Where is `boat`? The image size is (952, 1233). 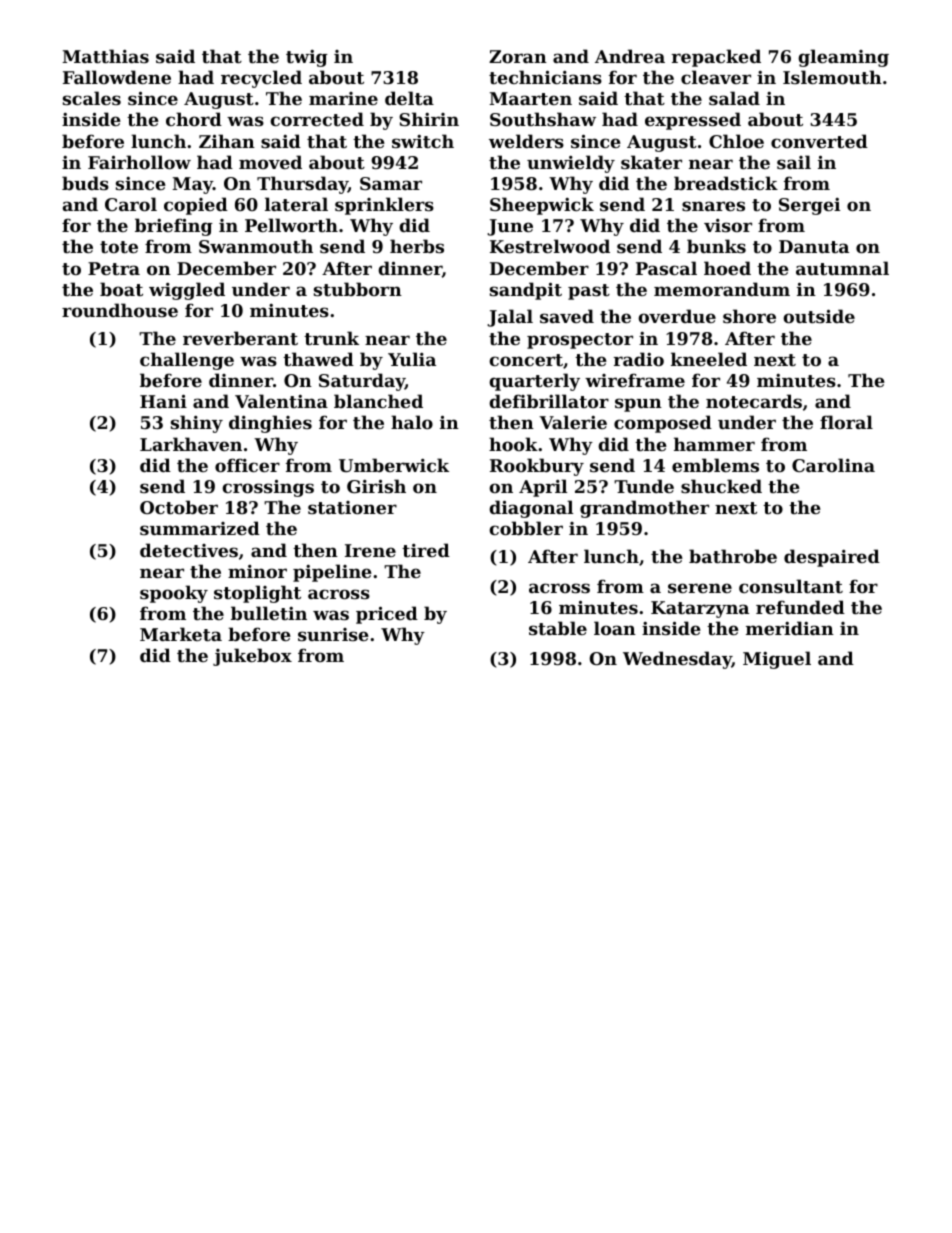 boat is located at coordinates (121, 289).
